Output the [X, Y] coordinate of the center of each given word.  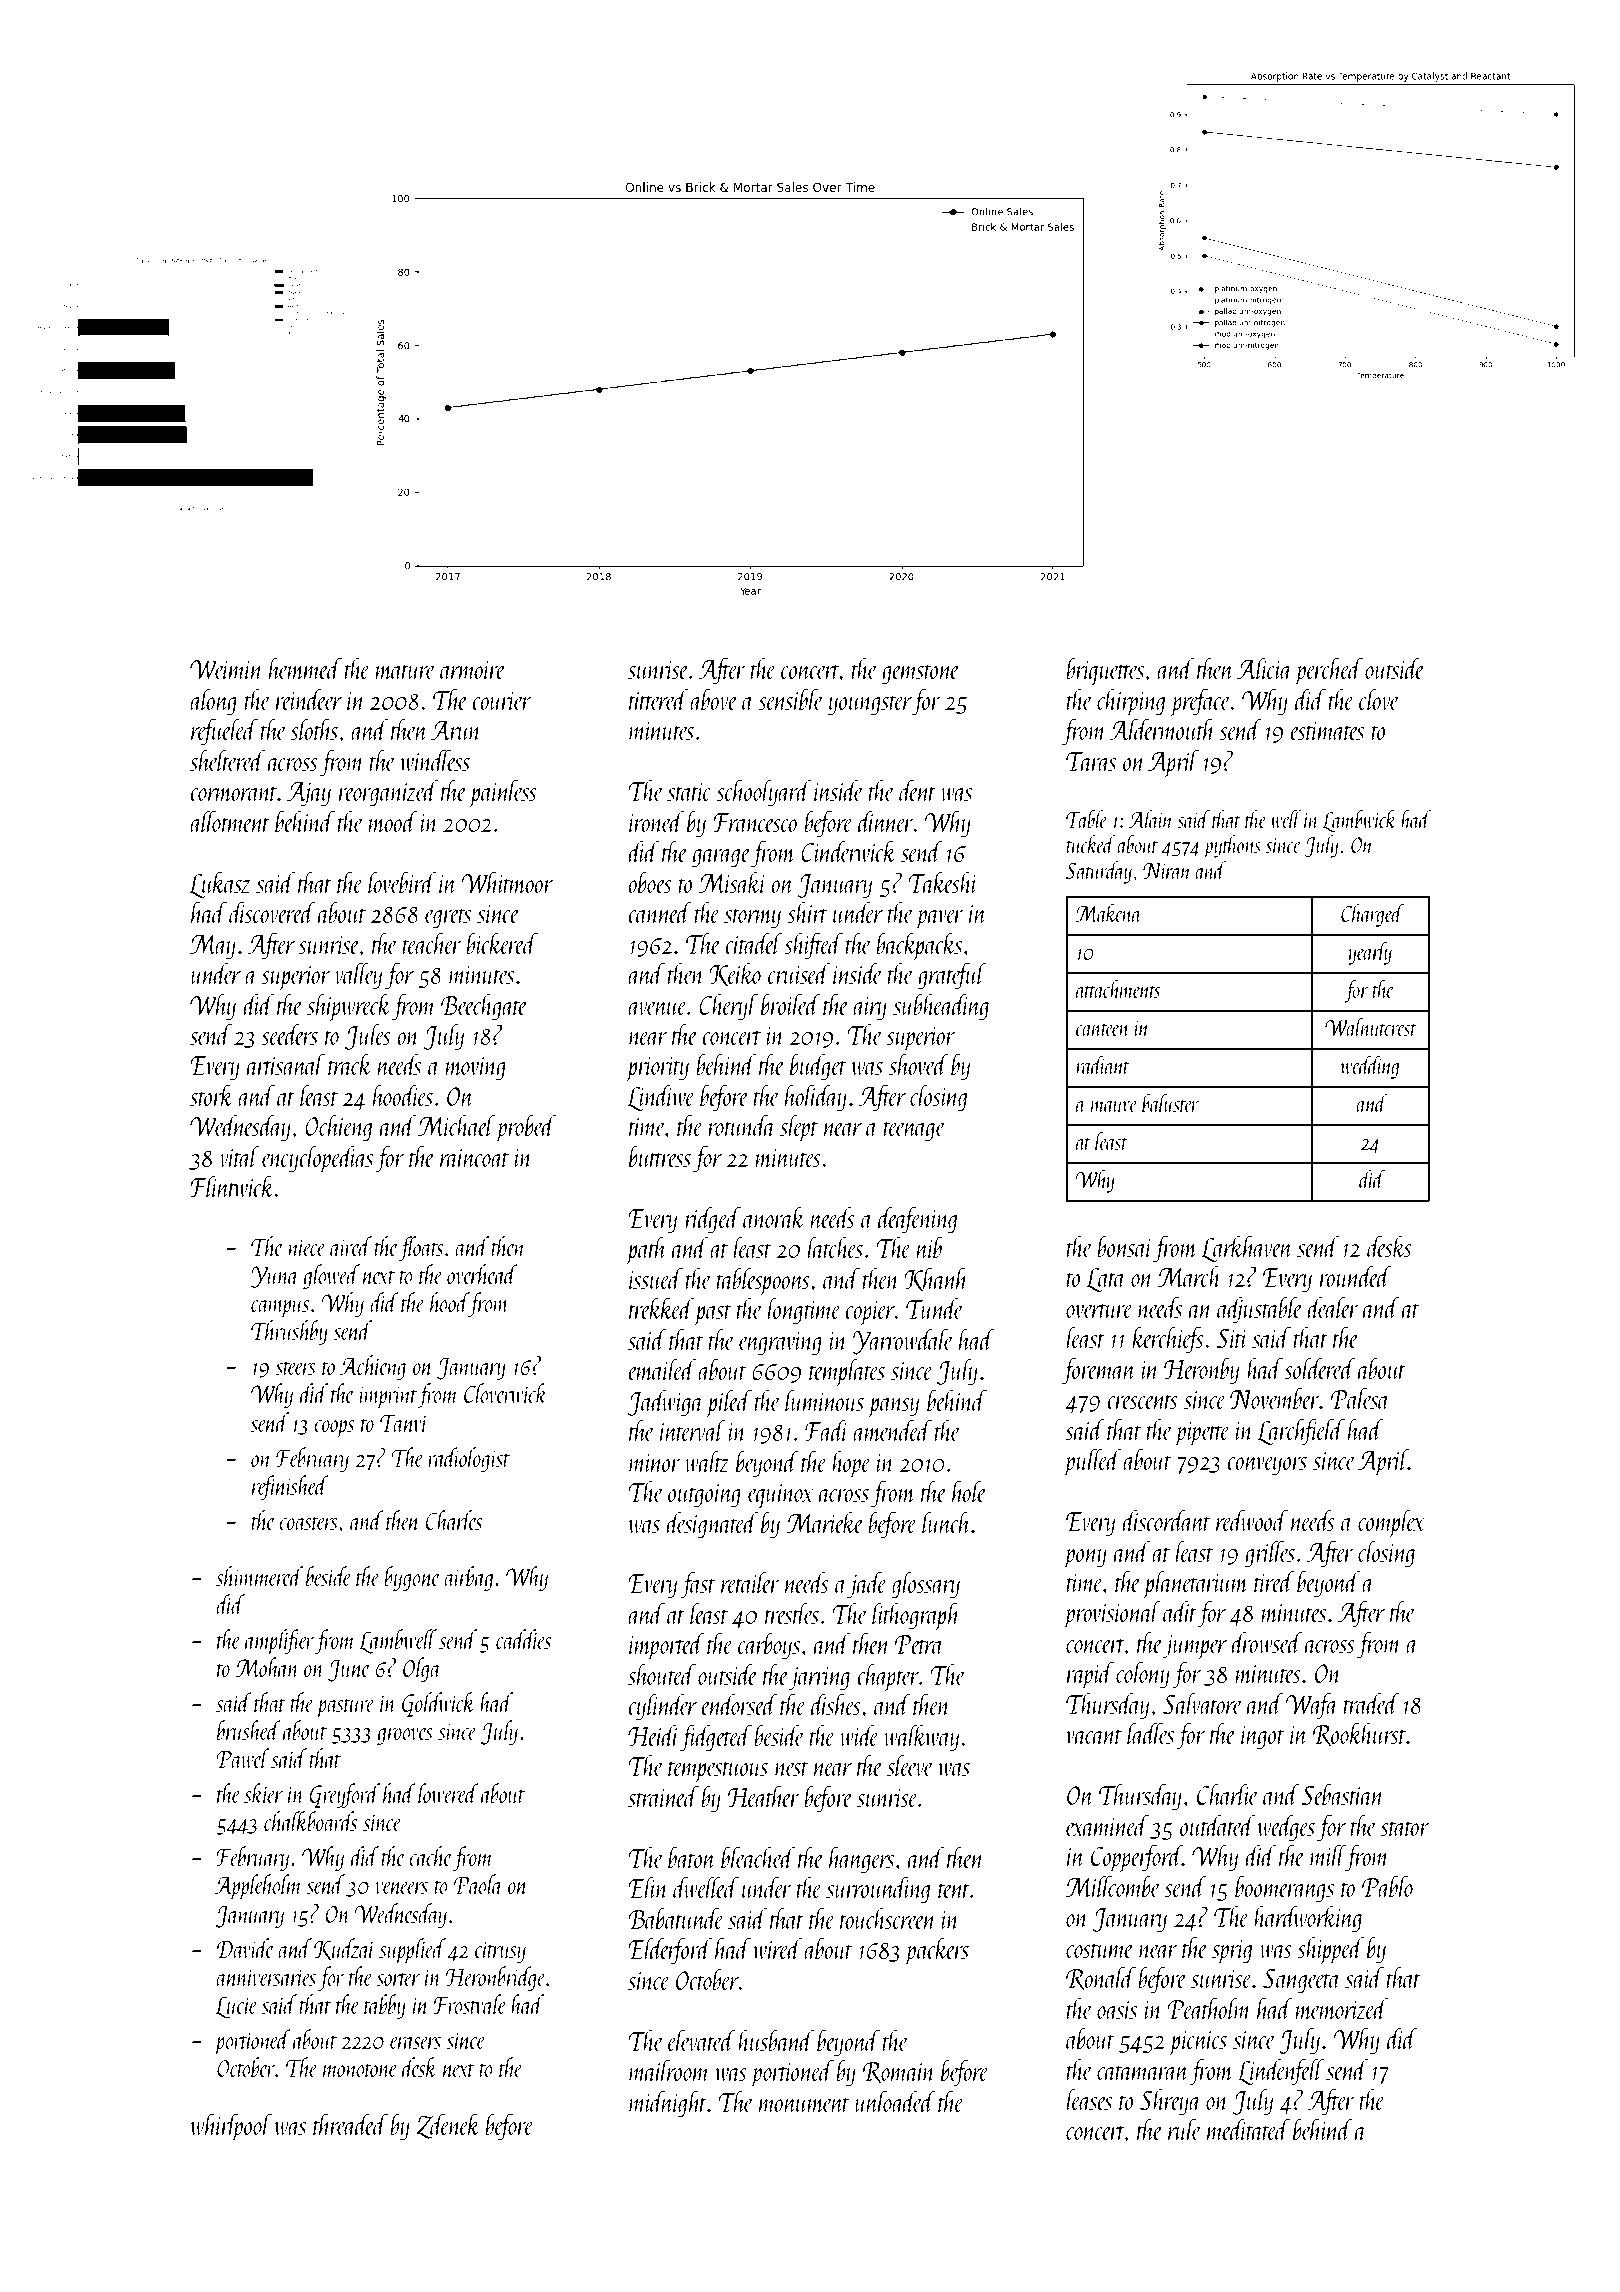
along [213, 702]
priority [657, 1069]
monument [804, 2104]
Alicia [1265, 668]
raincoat [474, 1158]
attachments [1118, 989]
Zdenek [448, 2126]
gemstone [921, 674]
